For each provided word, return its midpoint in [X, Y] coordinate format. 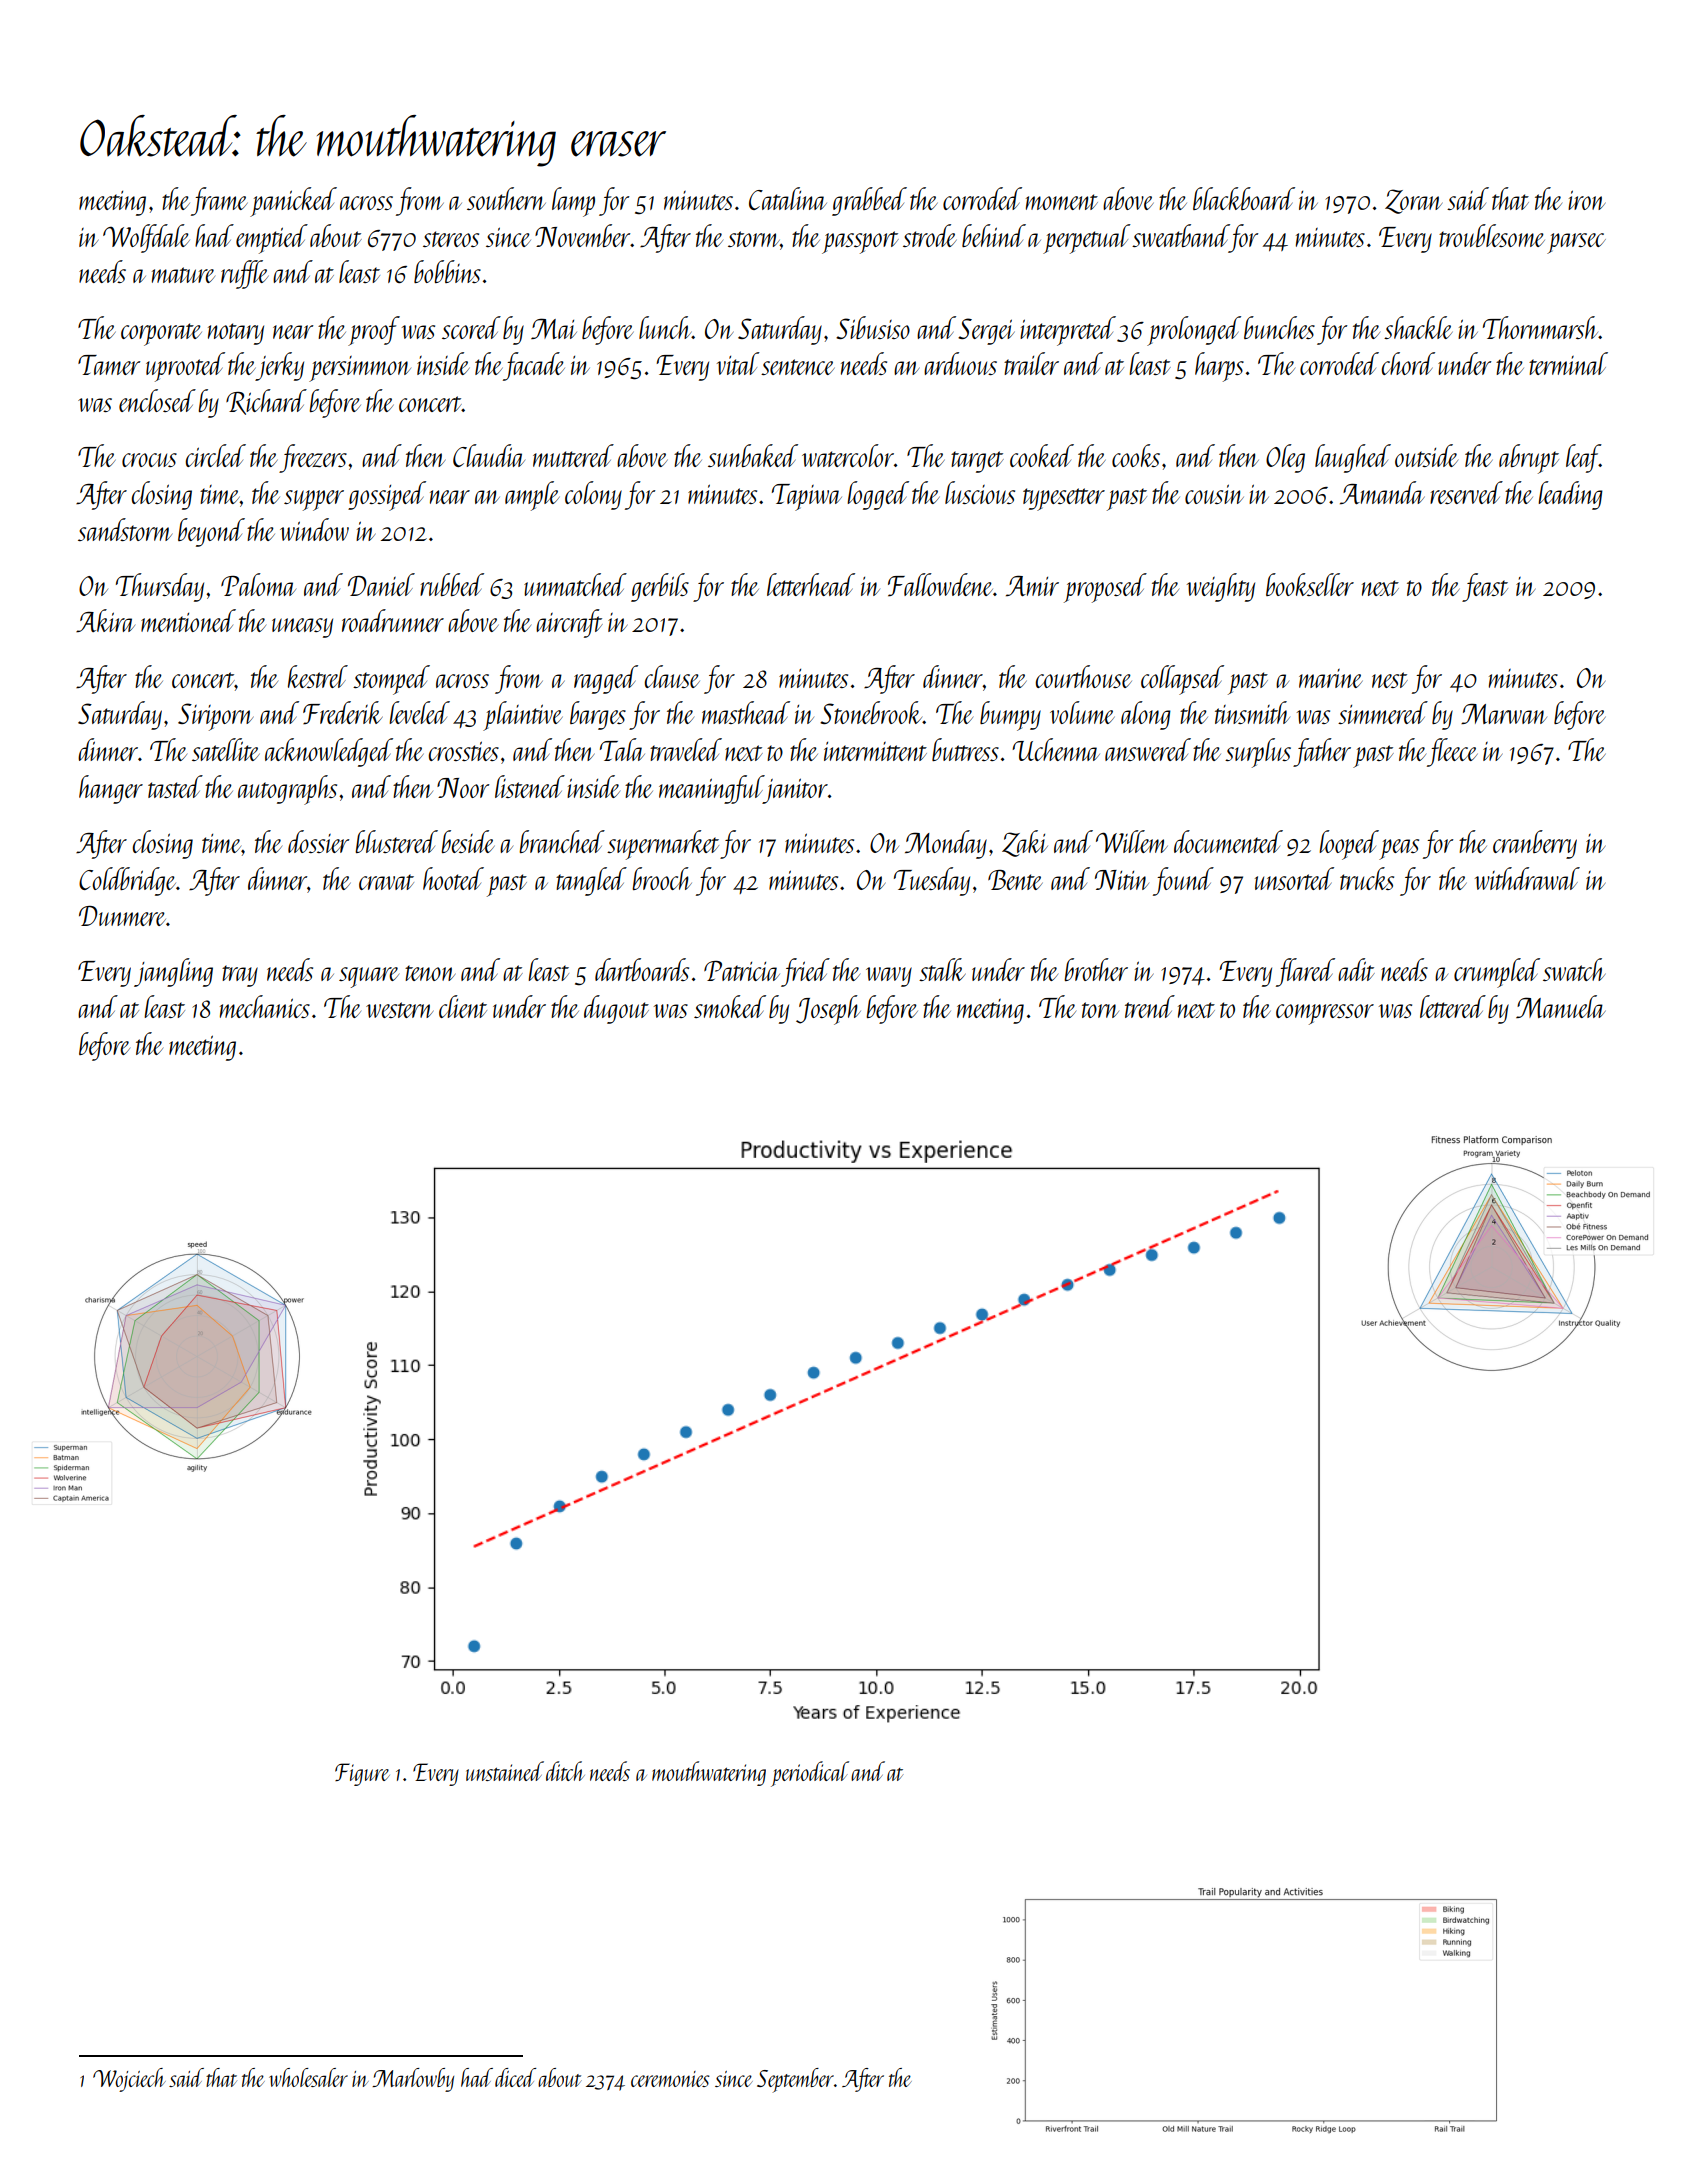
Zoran [1413, 201]
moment [1062, 202]
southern [506, 198]
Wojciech [129, 2080]
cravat [386, 882]
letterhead [811, 584]
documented [1228, 841]
